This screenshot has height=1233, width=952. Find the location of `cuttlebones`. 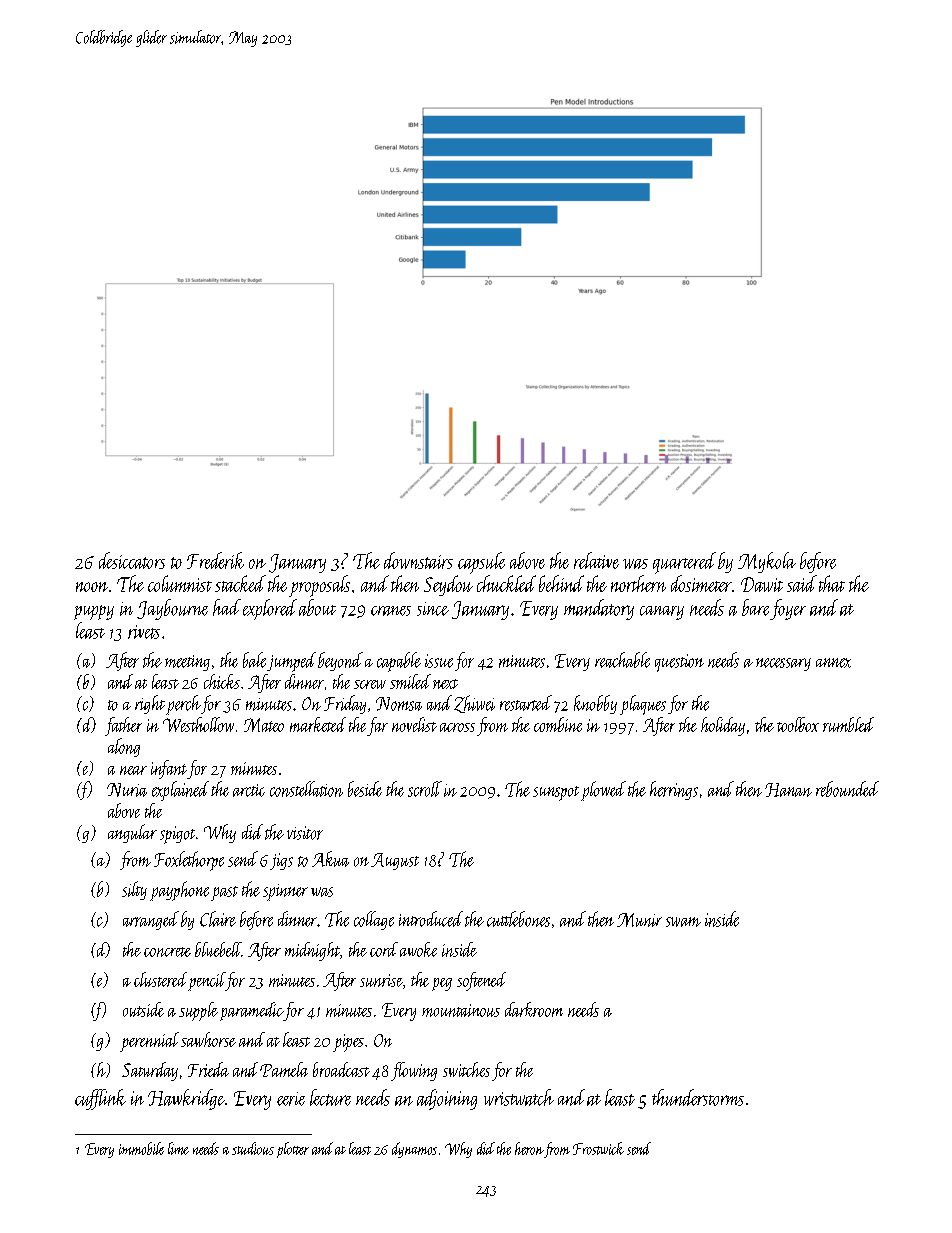

cuttlebones is located at coordinates (518, 919).
